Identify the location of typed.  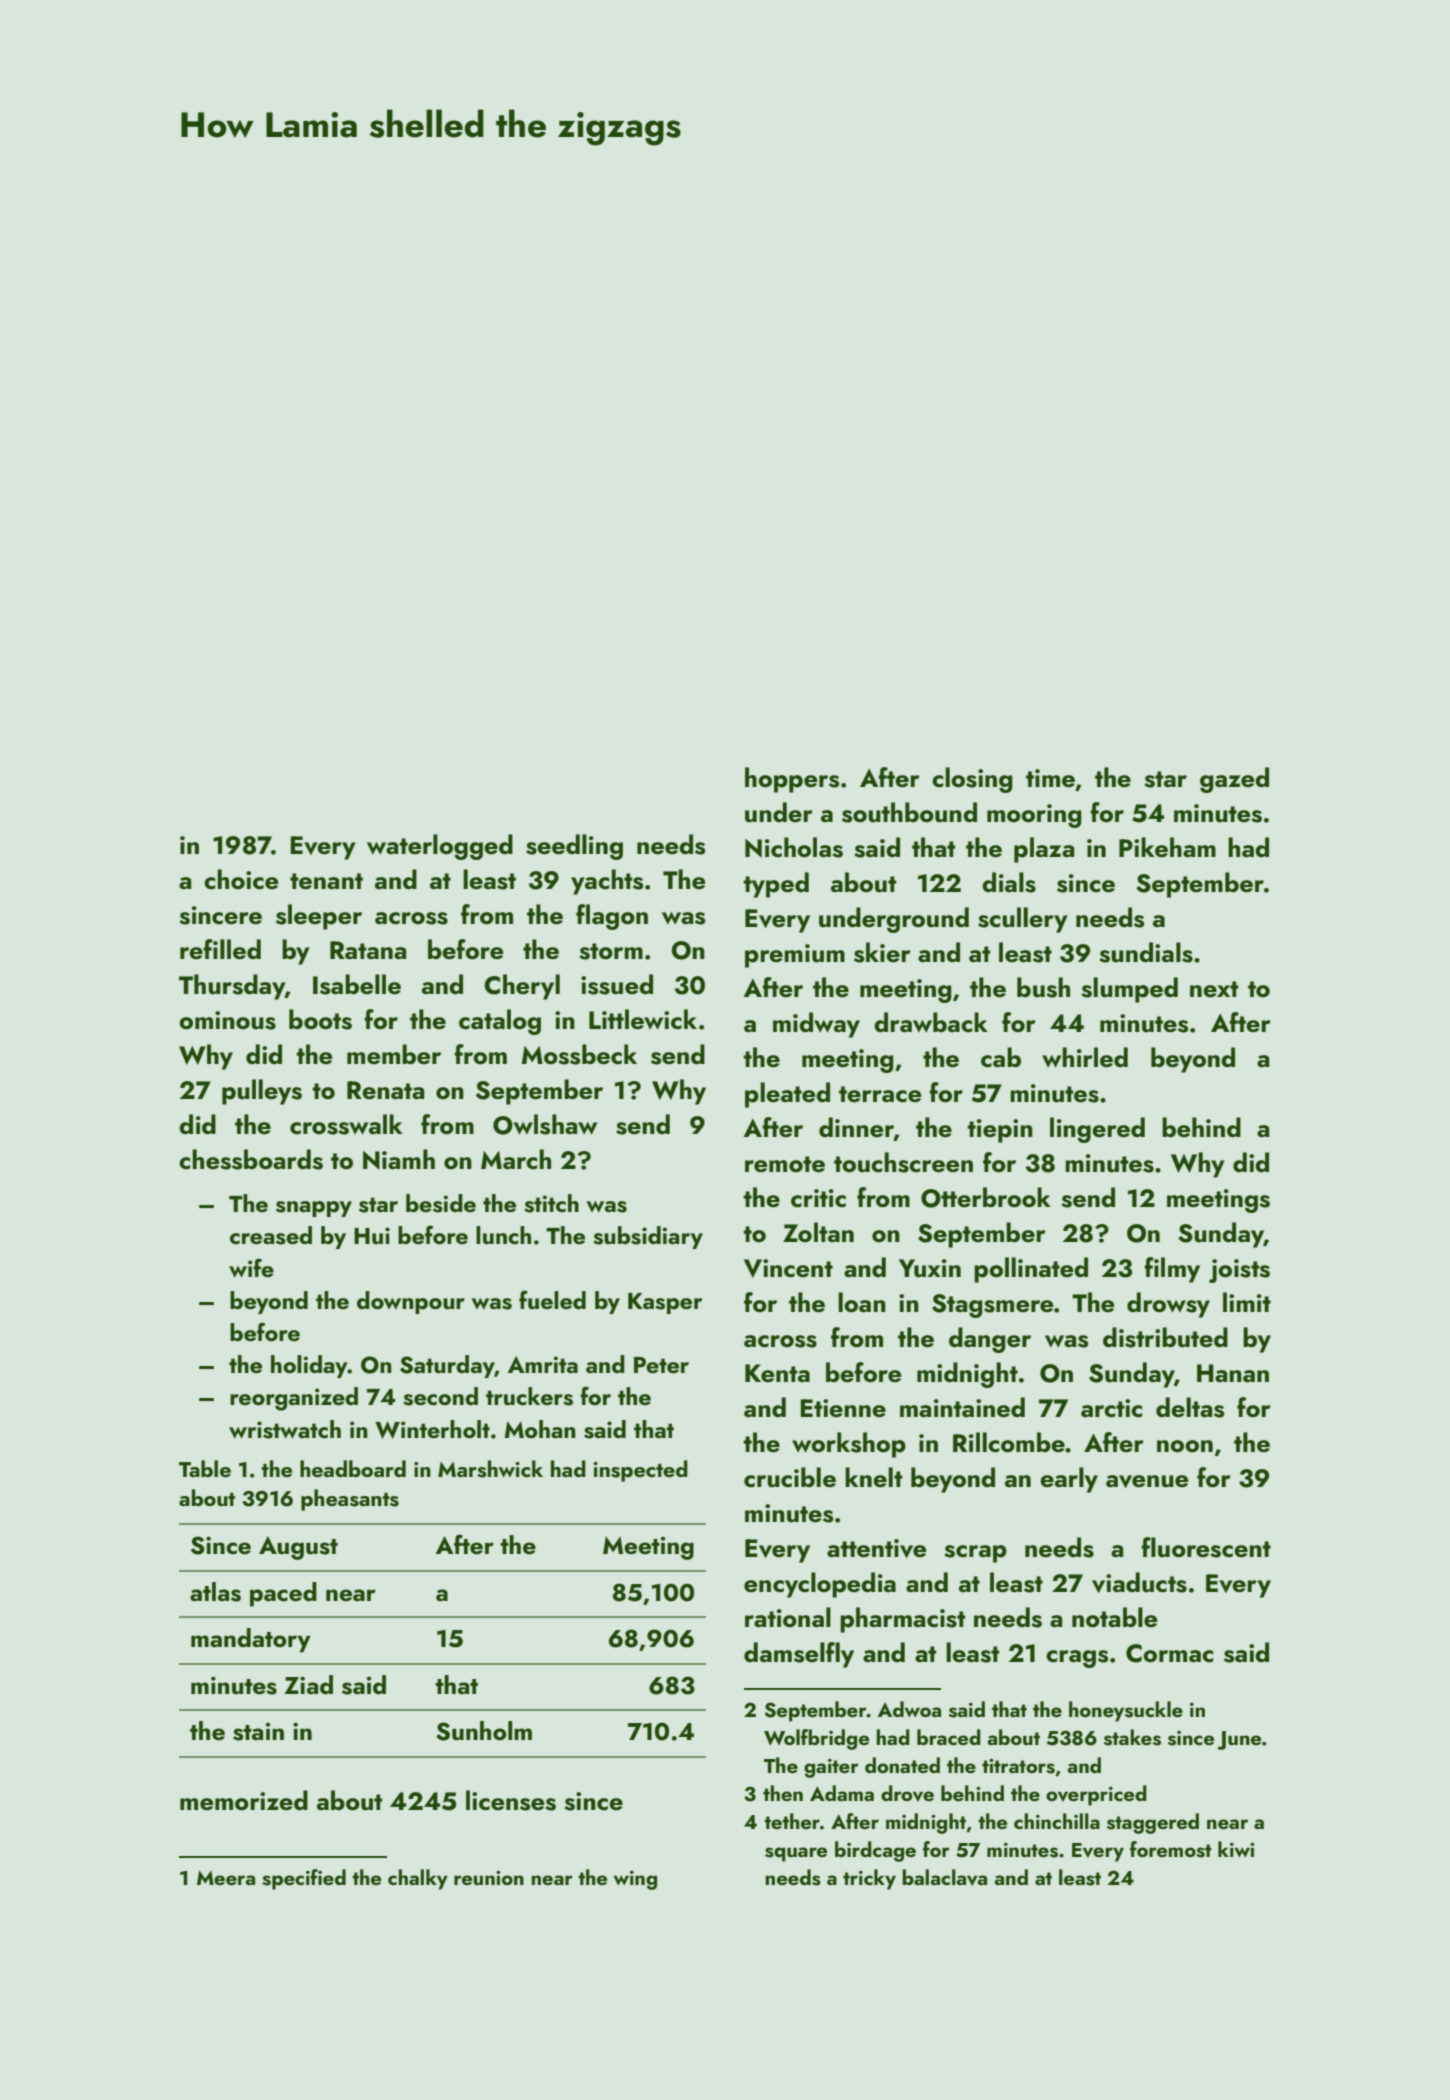
(776, 885).
